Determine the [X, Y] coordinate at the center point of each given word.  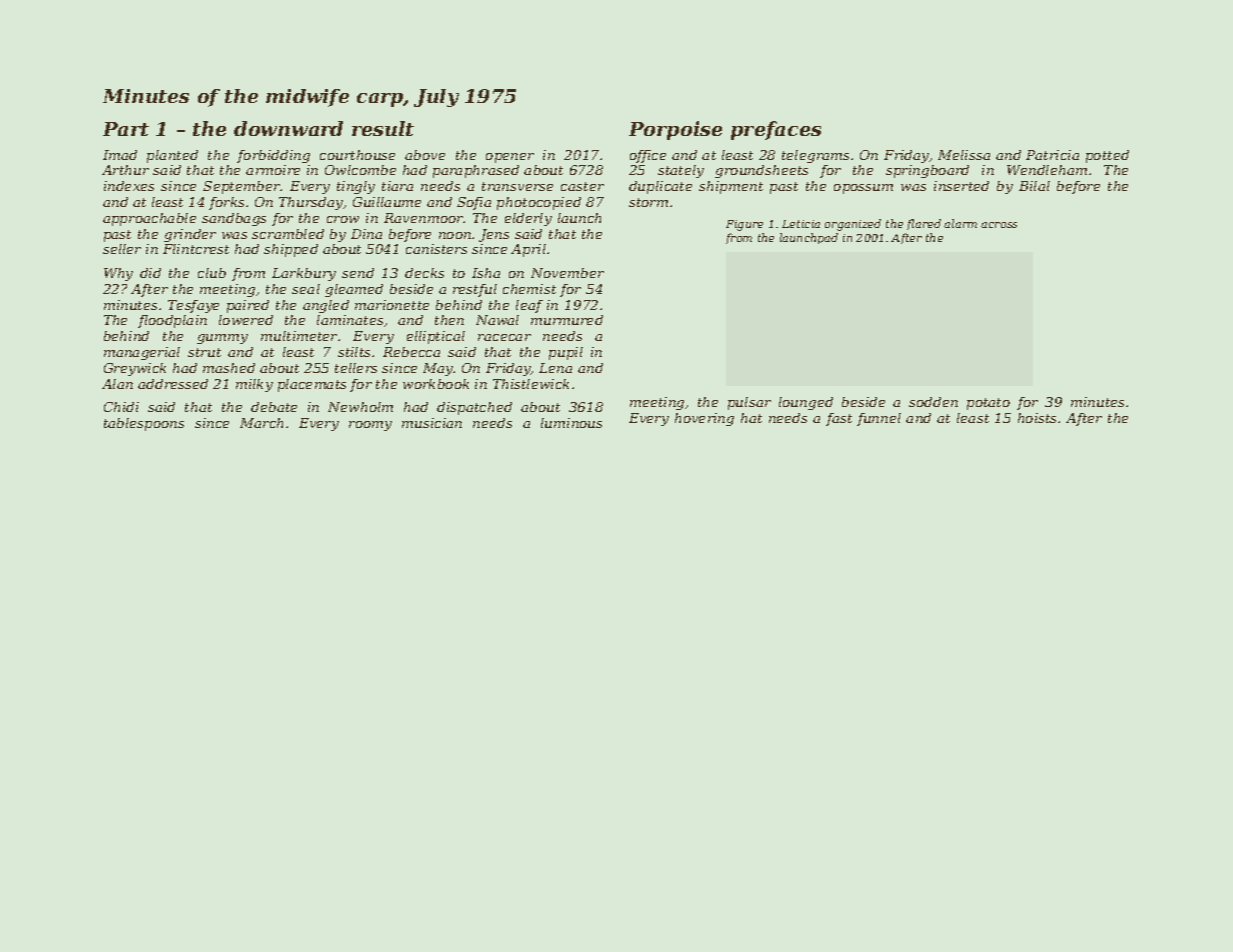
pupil [566, 353]
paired [248, 306]
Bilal [1034, 186]
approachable [149, 219]
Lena [555, 368]
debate [274, 407]
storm [648, 202]
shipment [731, 187]
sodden [933, 402]
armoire [273, 170]
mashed [229, 368]
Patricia [1052, 155]
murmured [567, 320]
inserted [961, 186]
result [383, 128]
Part [126, 129]
